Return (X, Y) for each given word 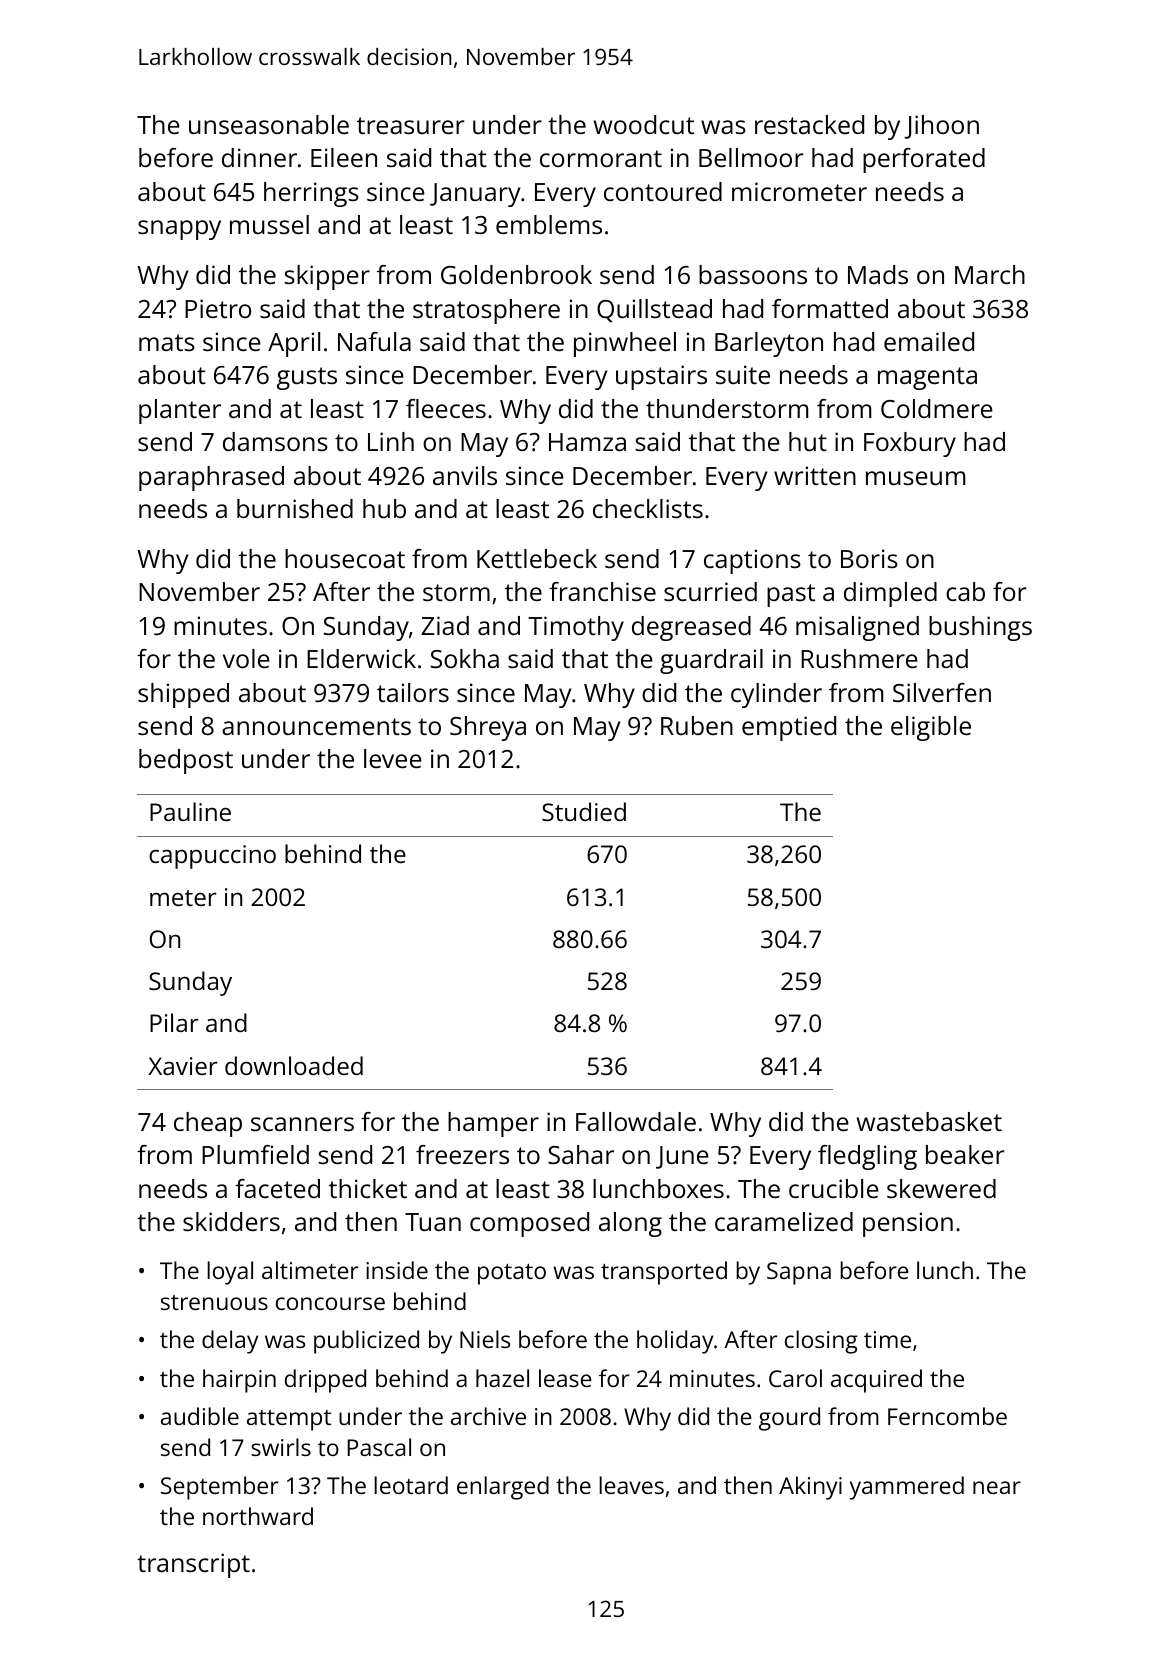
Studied (584, 811)
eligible (931, 728)
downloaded (294, 1065)
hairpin (239, 1381)
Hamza (587, 442)
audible (200, 1416)
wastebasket (929, 1121)
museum (915, 478)
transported (664, 1273)
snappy (179, 230)
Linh (391, 441)
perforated (924, 160)
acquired (876, 1381)
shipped (183, 695)
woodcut (644, 124)
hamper (493, 1124)
